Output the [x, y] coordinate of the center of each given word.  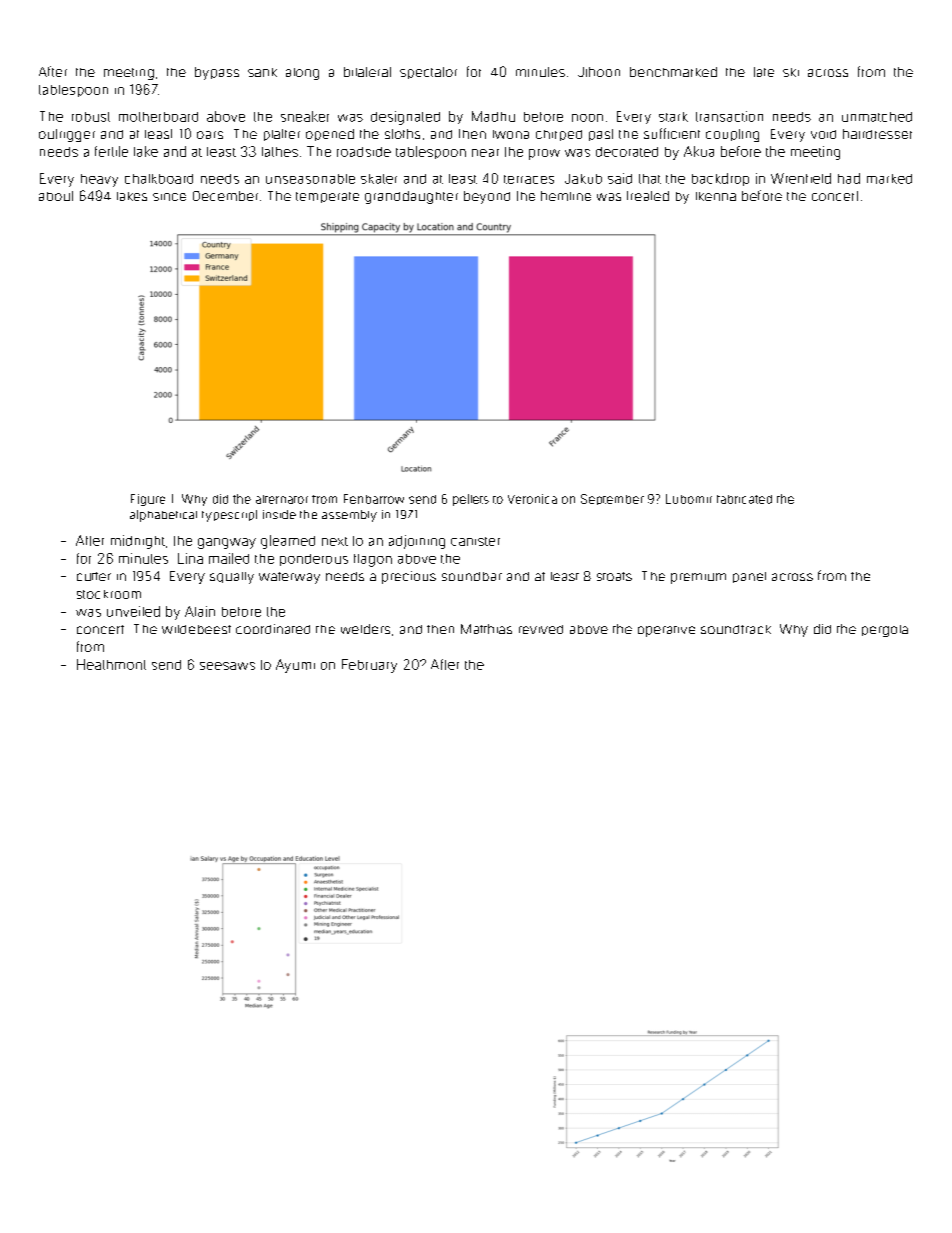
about [56, 196]
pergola [885, 631]
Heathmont [111, 664]
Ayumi [295, 666]
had [849, 178]
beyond [487, 197]
